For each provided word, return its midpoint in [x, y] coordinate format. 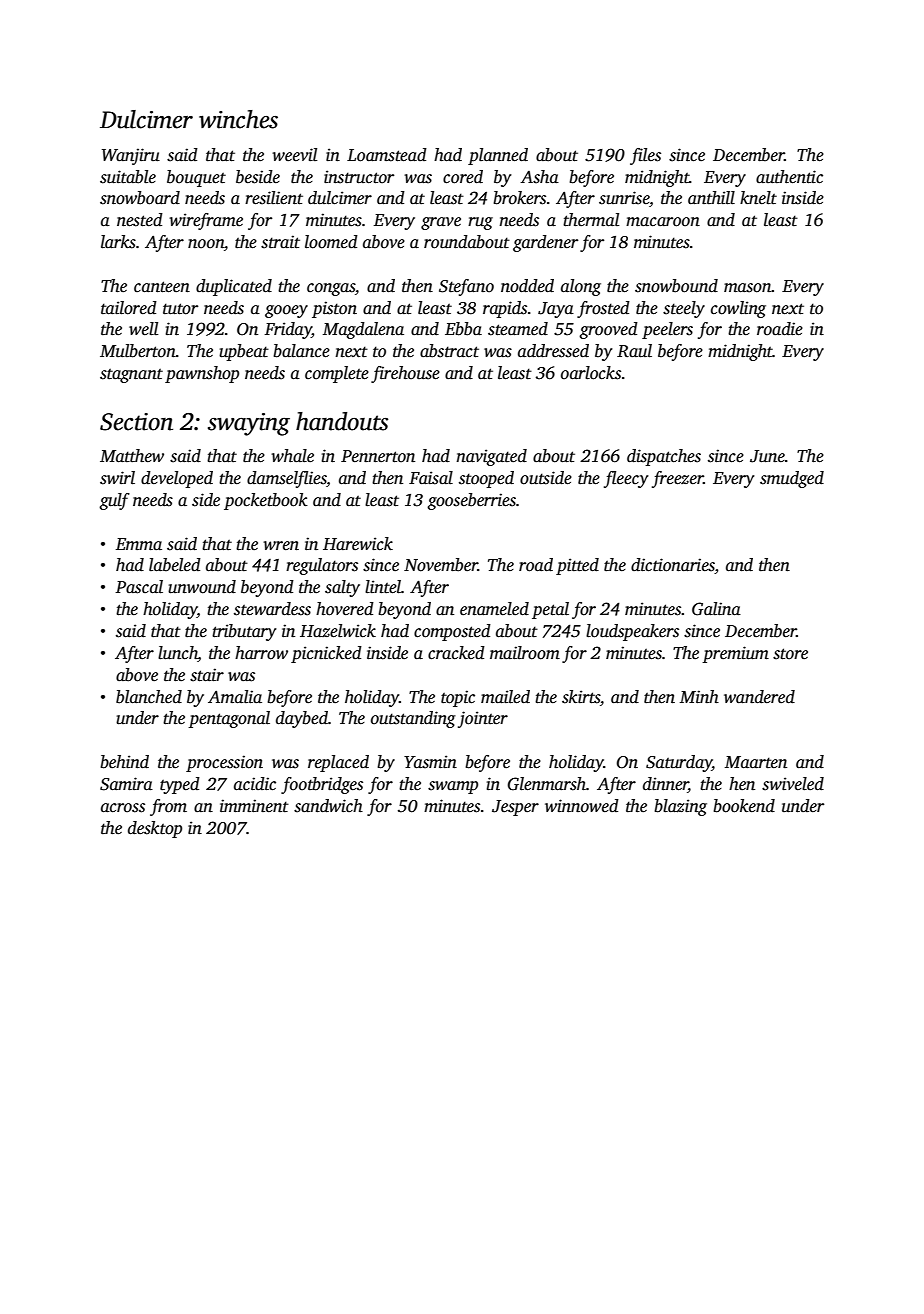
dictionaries [673, 566]
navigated [491, 457]
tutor [181, 309]
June [767, 456]
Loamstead [387, 155]
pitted [577, 566]
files [645, 156]
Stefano [466, 287]
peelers [667, 330]
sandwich [328, 806]
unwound [202, 587]
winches [238, 119]
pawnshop [202, 374]
